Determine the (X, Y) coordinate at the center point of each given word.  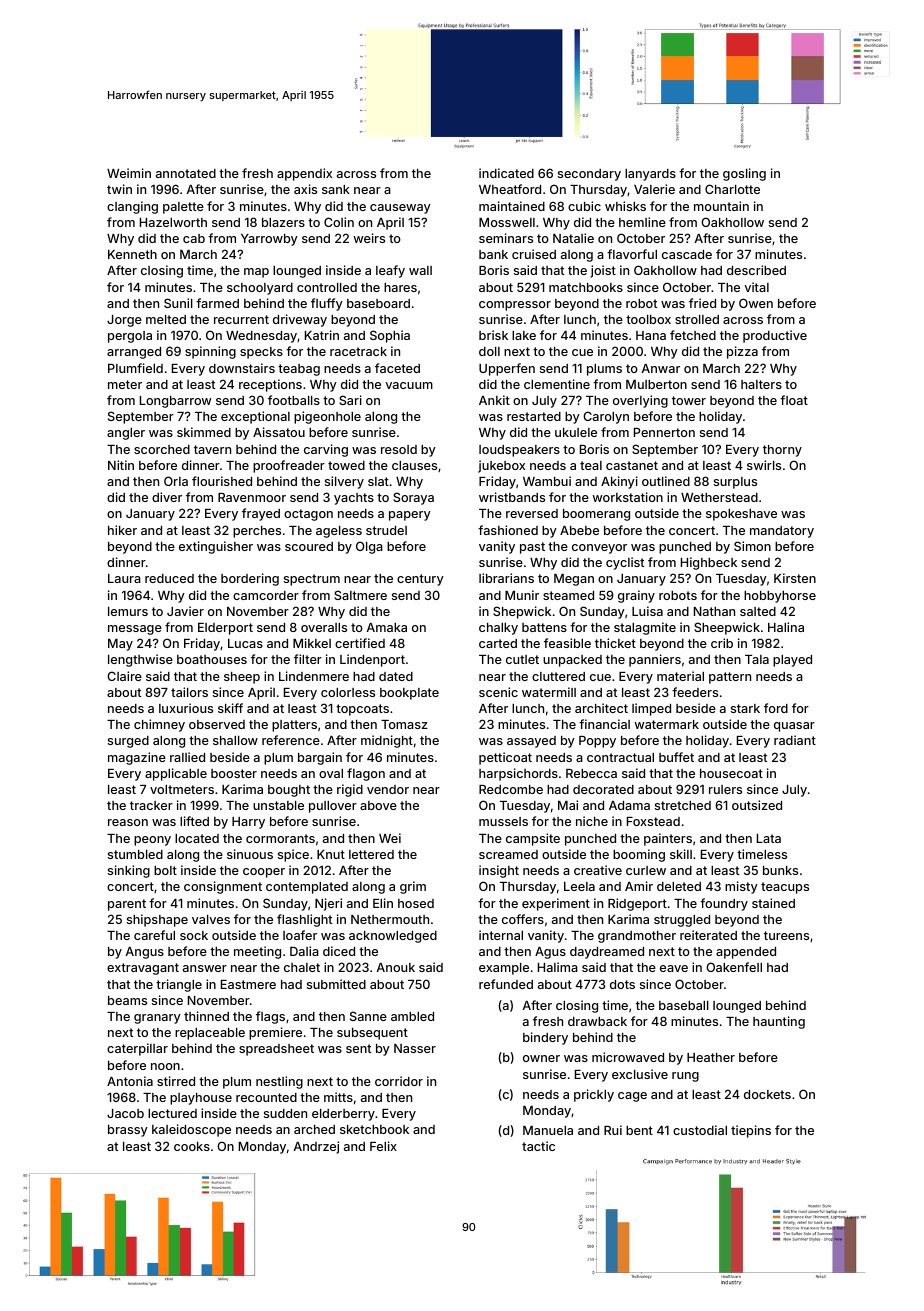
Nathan (714, 611)
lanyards (650, 175)
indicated (506, 173)
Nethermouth (390, 919)
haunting (779, 1022)
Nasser (415, 1048)
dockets (767, 1094)
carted (498, 643)
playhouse (201, 1099)
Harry (248, 823)
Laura (124, 578)
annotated (186, 173)
